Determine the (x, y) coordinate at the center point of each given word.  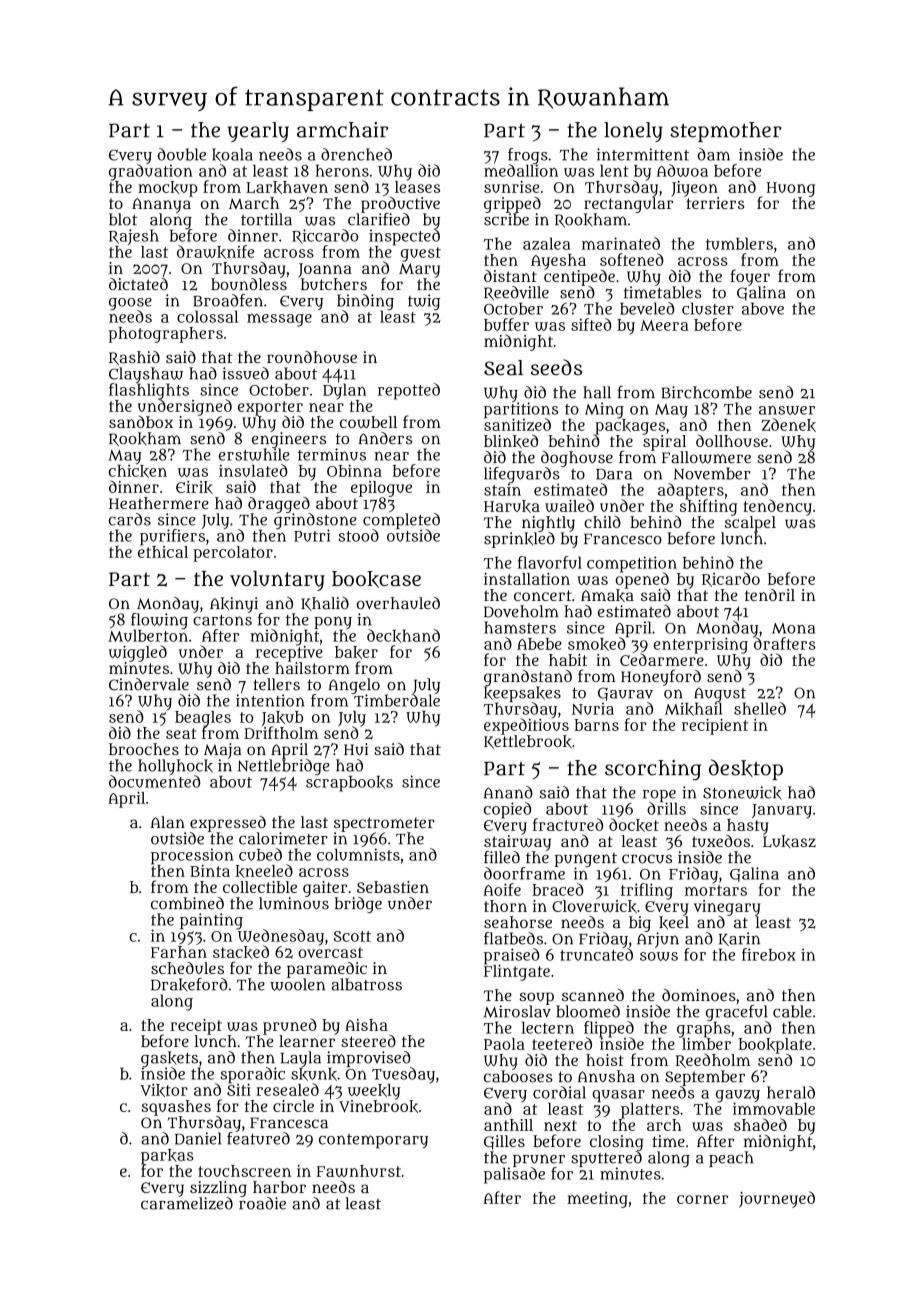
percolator (233, 554)
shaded (760, 1124)
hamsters (520, 627)
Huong (791, 189)
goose (130, 304)
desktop (746, 769)
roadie (262, 1203)
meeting (597, 1200)
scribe (506, 219)
